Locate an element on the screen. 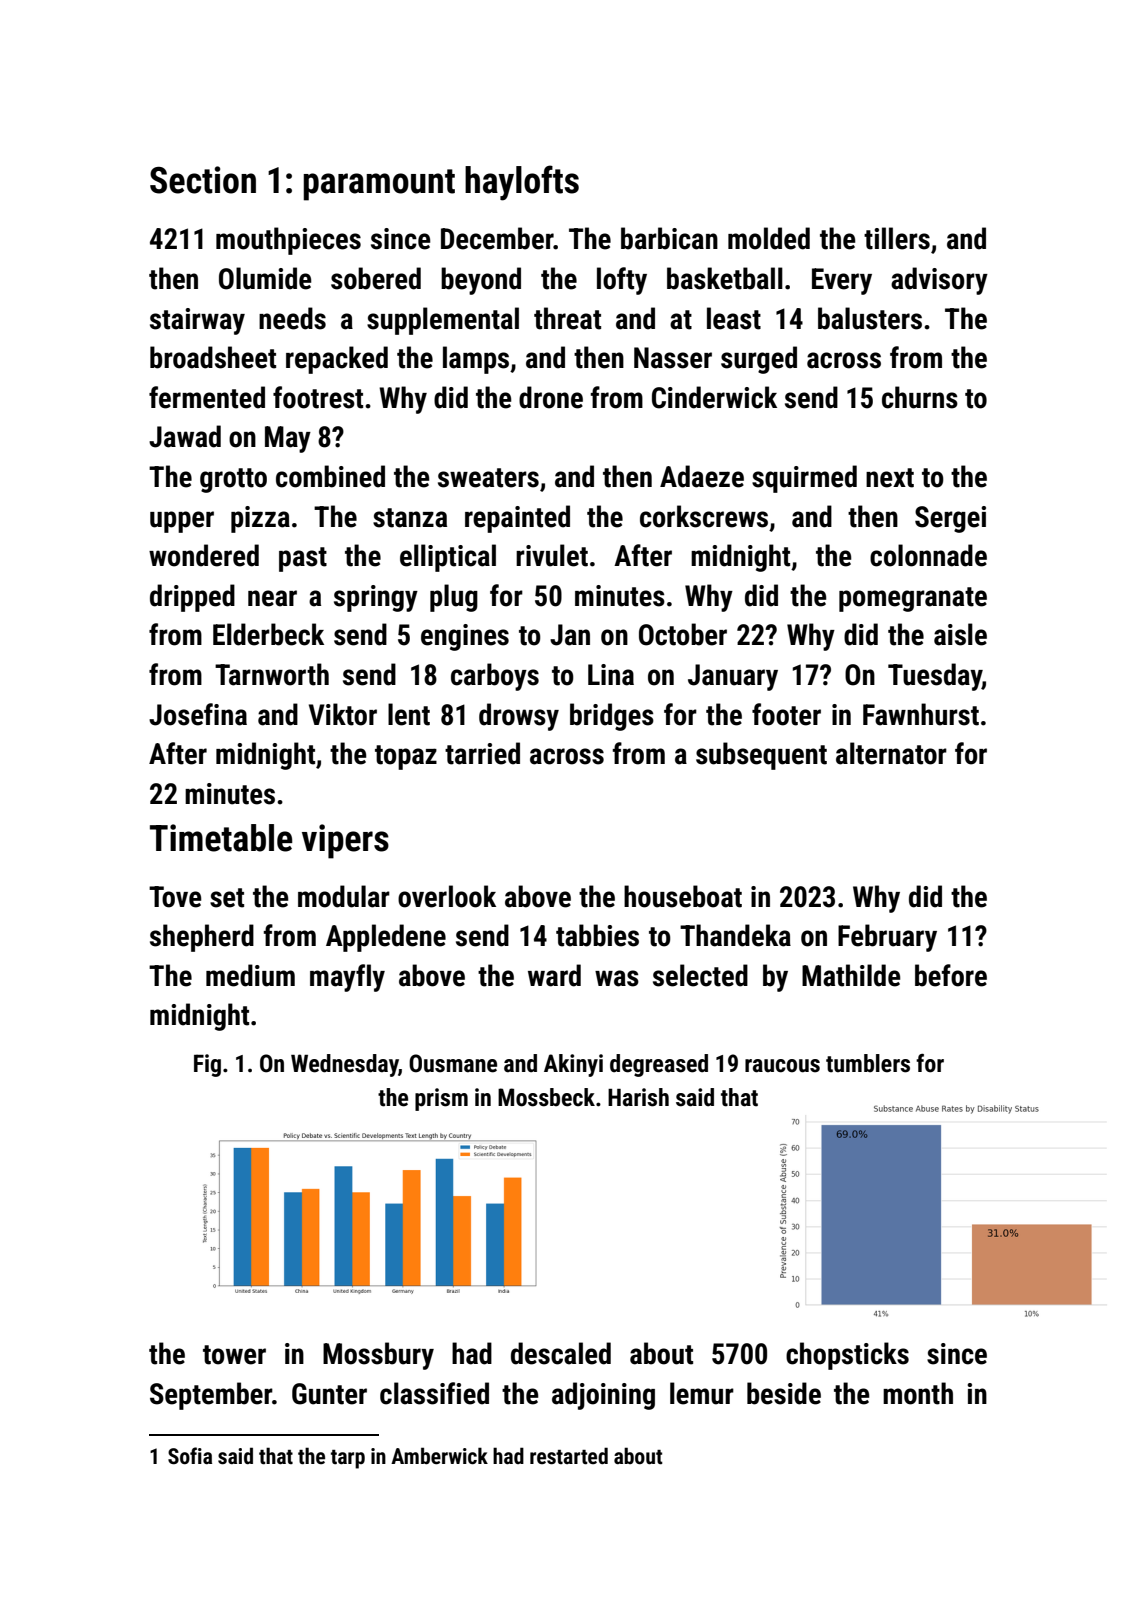 The width and height of the screenshot is (1137, 1615). tabbies is located at coordinates (597, 935).
